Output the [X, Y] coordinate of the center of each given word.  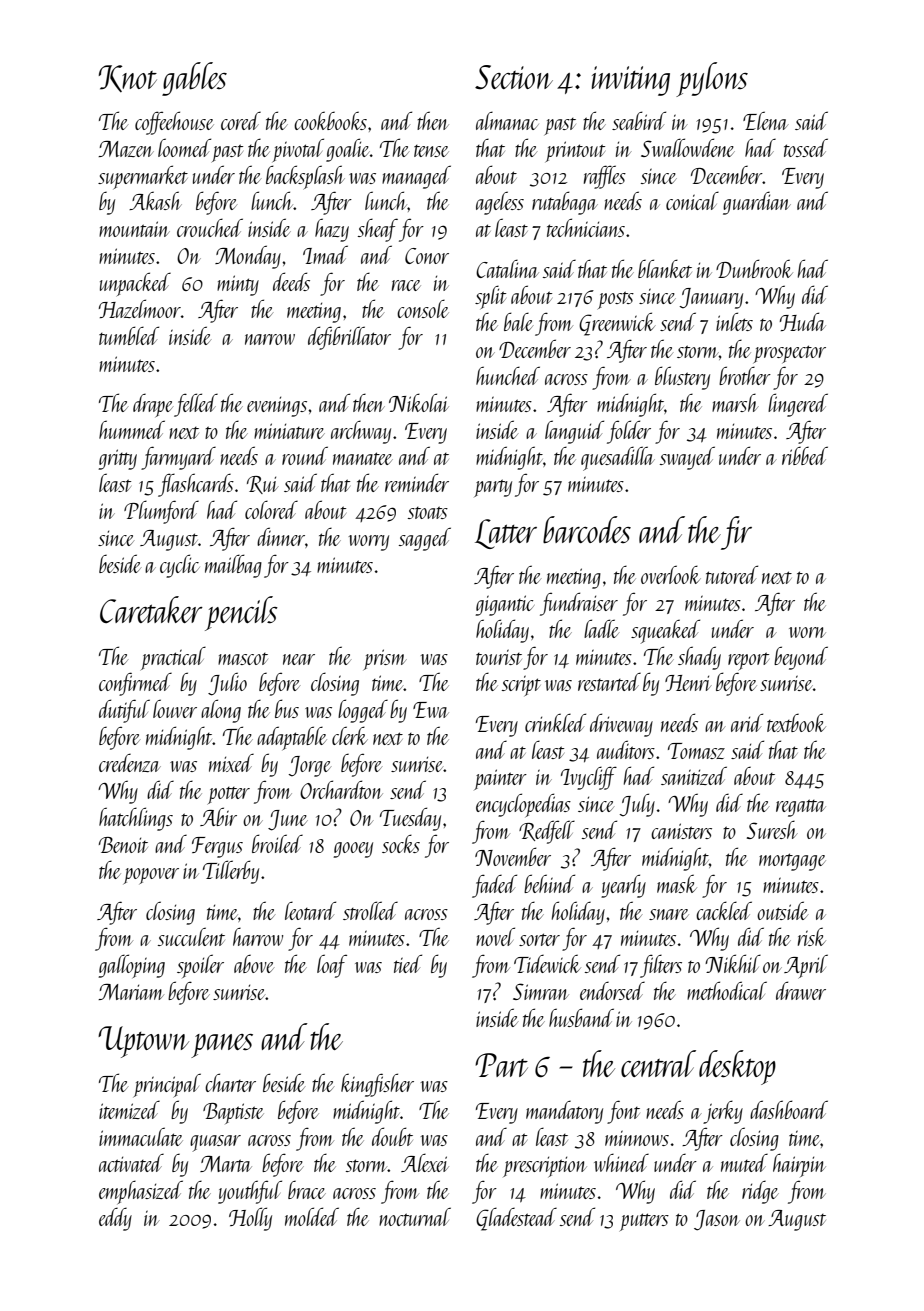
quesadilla [618, 458]
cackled [724, 910]
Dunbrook [754, 268]
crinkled [555, 722]
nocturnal [415, 1216]
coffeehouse [174, 123]
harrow [258, 936]
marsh [735, 402]
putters [644, 1222]
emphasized [141, 1192]
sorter [539, 939]
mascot [243, 659]
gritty [117, 459]
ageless [500, 203]
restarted [609, 682]
